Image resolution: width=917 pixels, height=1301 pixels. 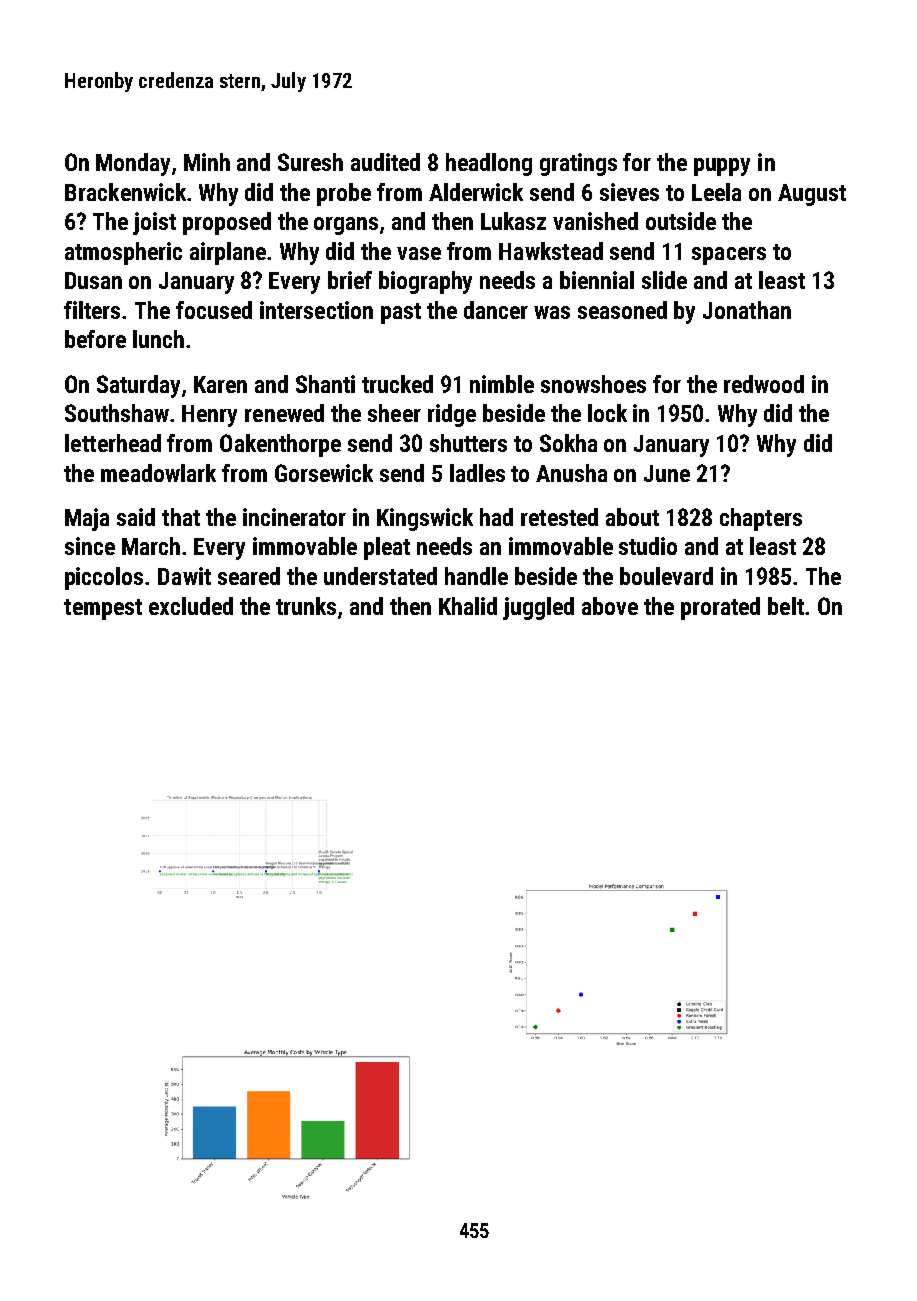 I want to click on Dawit, so click(x=184, y=576).
